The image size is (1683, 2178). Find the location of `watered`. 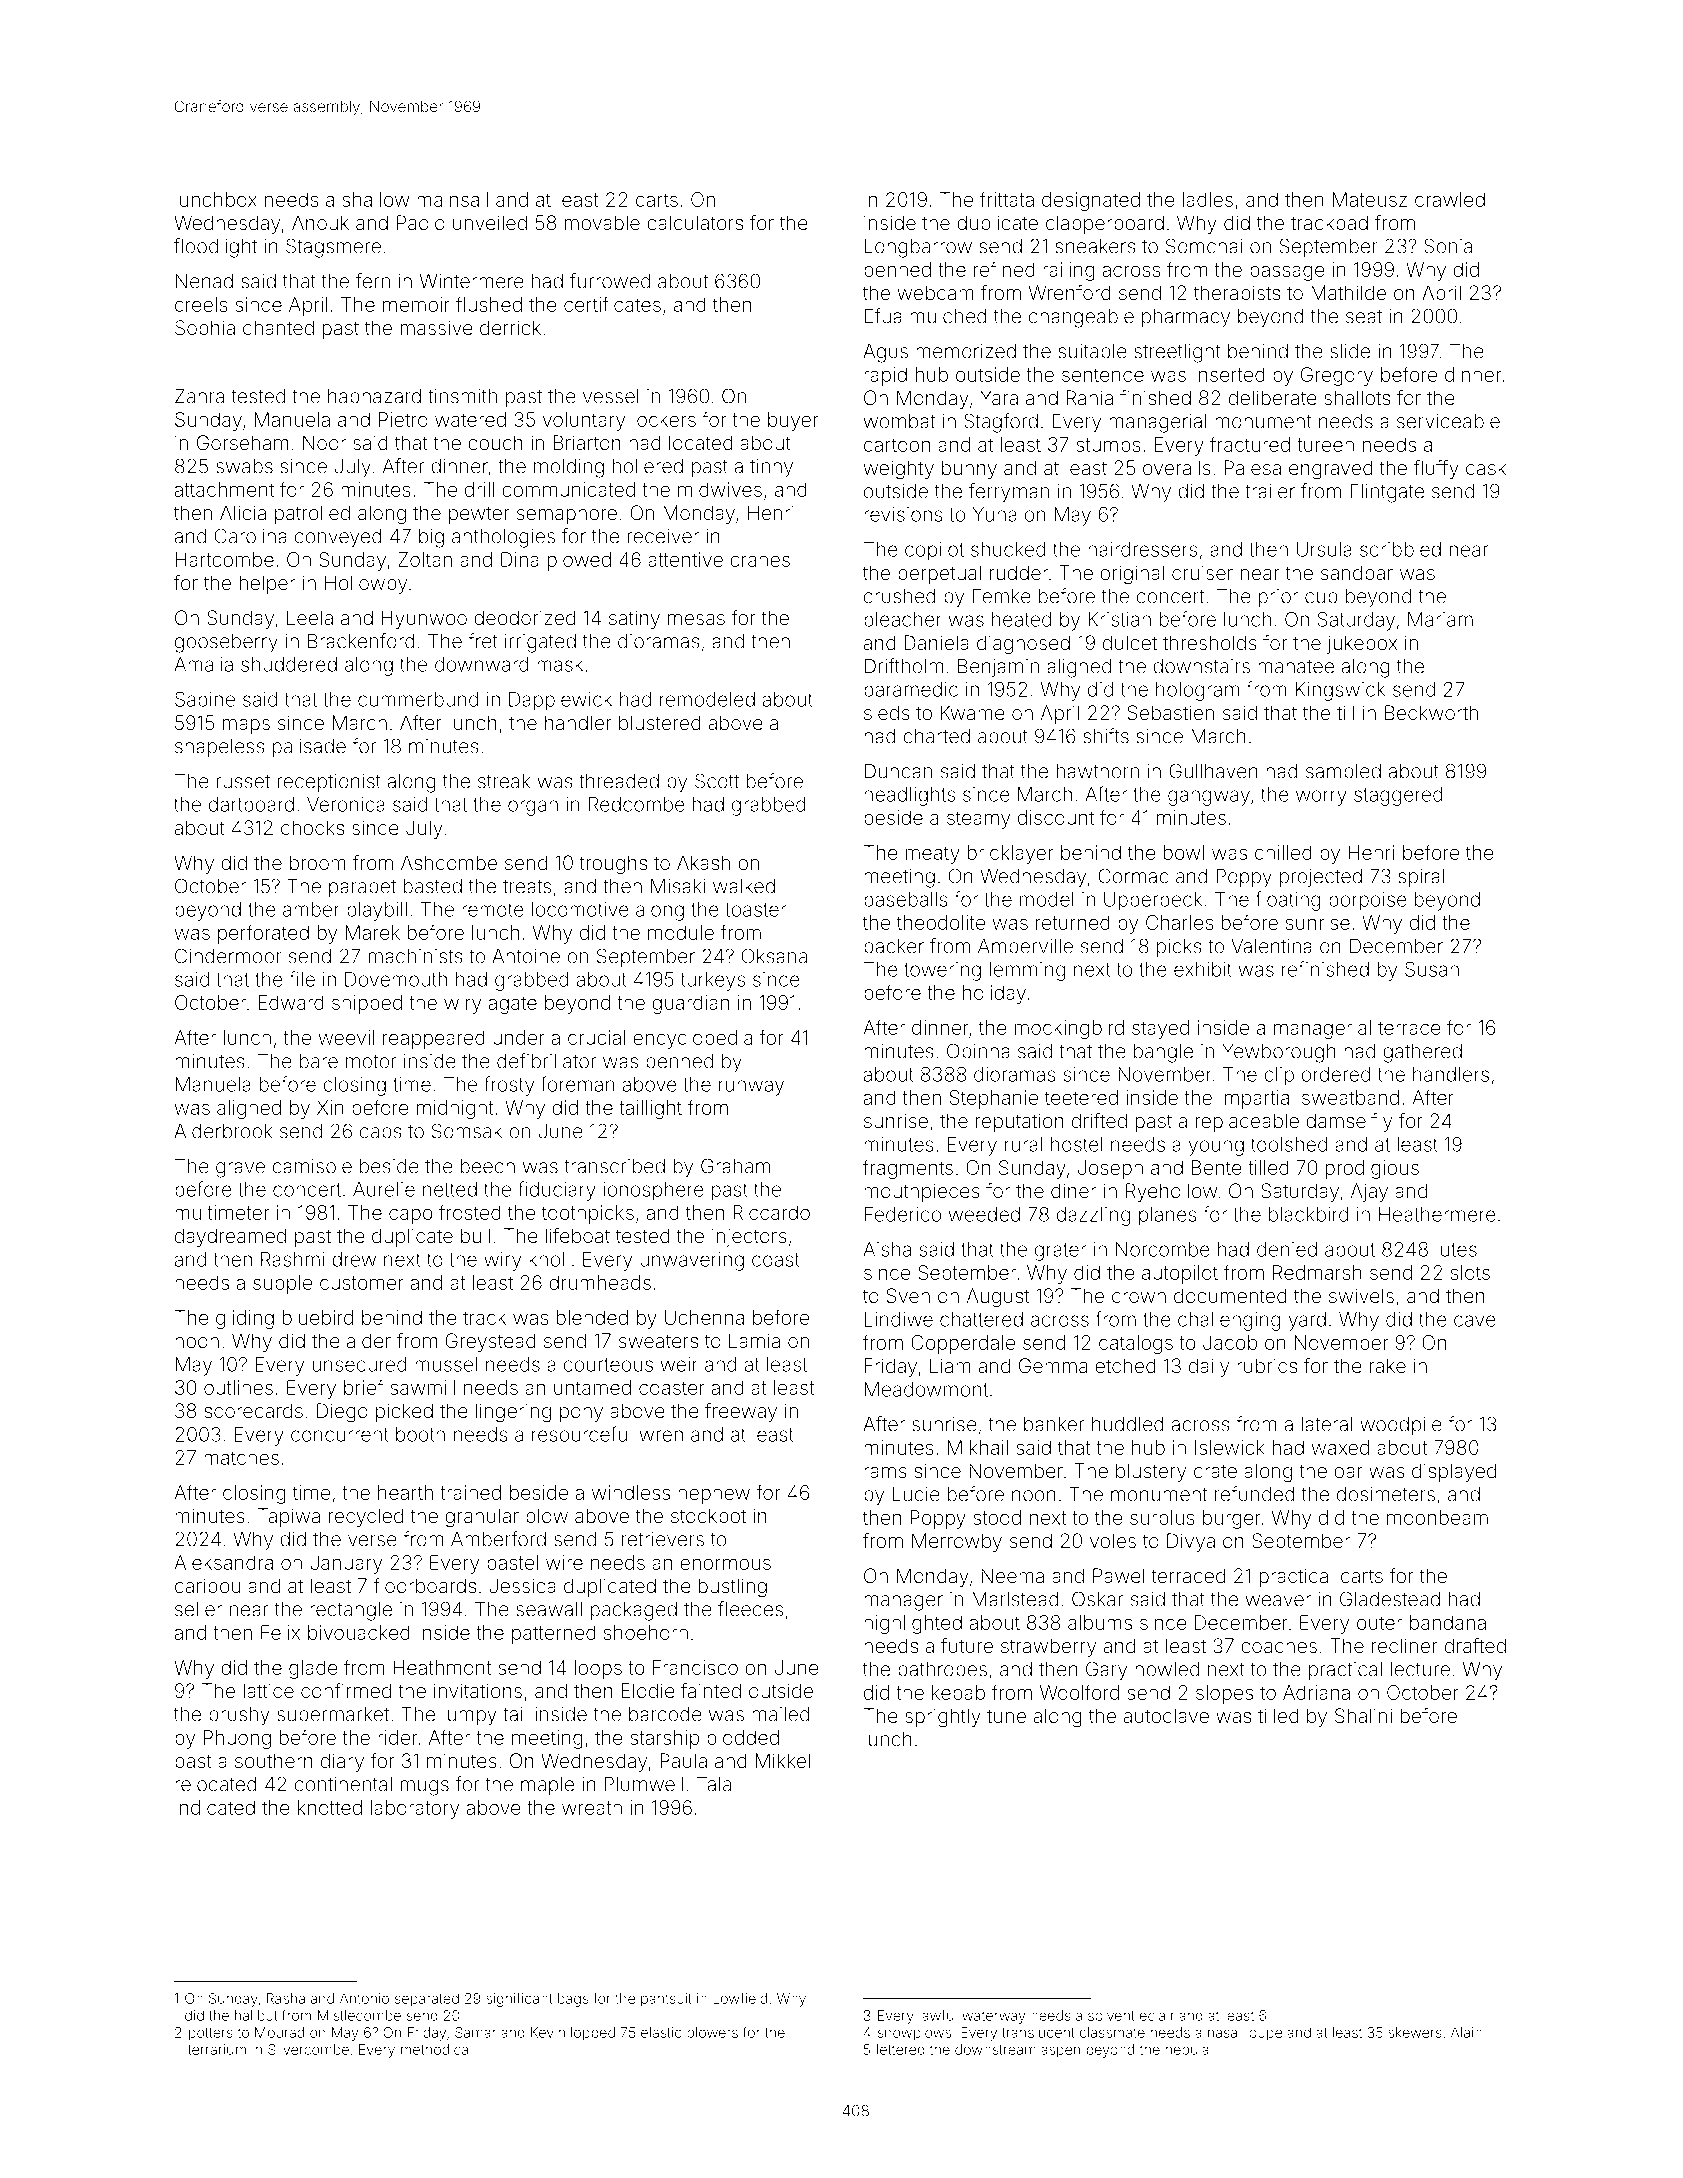

watered is located at coordinates (470, 419).
